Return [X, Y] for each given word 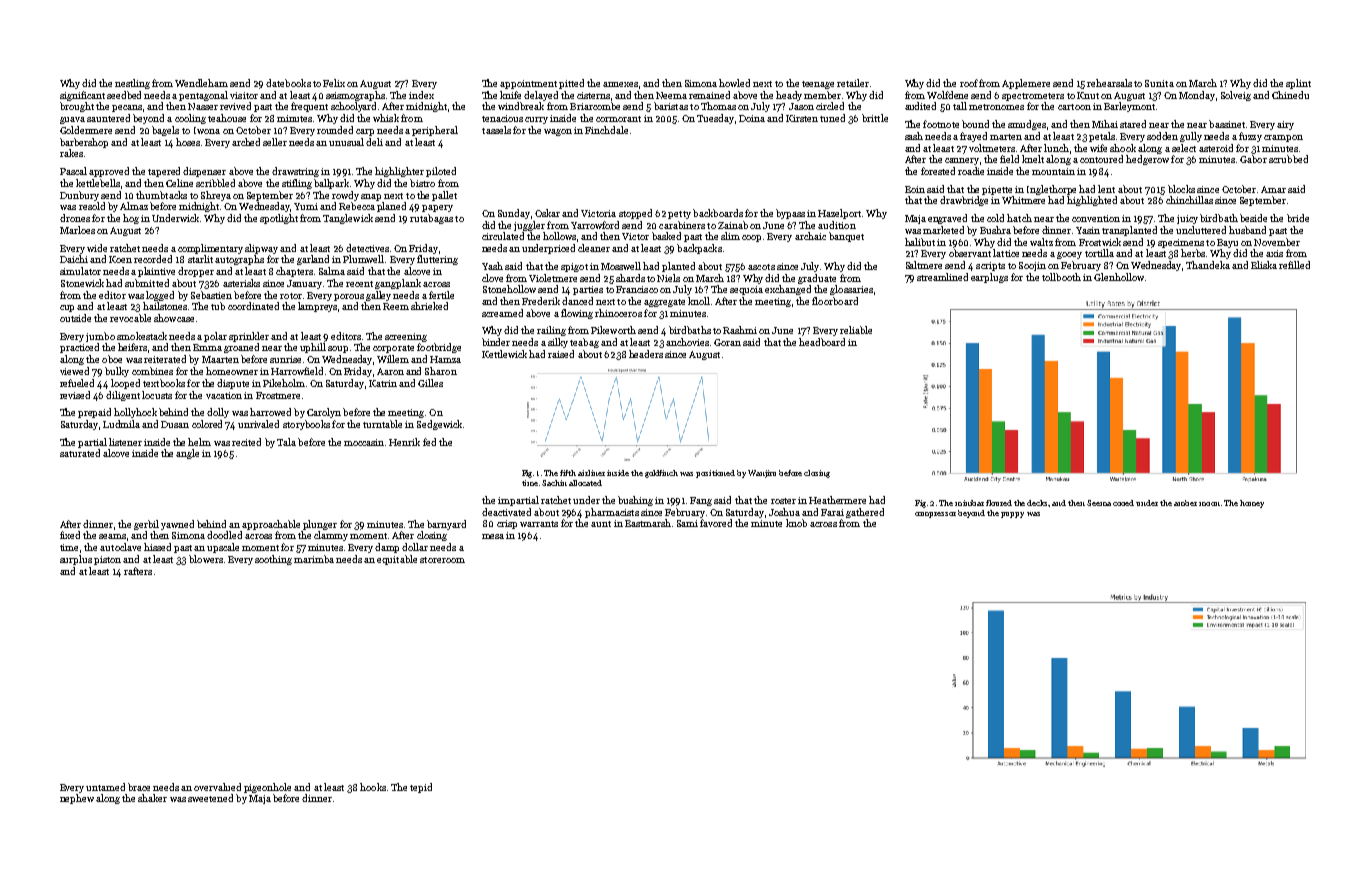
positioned [715, 474]
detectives [367, 248]
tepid [421, 788]
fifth [568, 473]
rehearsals [1109, 83]
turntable [382, 424]
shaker [152, 798]
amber [1185, 503]
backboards [718, 213]
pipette [997, 190]
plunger [320, 525]
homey [1252, 504]
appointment [528, 84]
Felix [334, 83]
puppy [1012, 515]
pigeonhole [267, 788]
